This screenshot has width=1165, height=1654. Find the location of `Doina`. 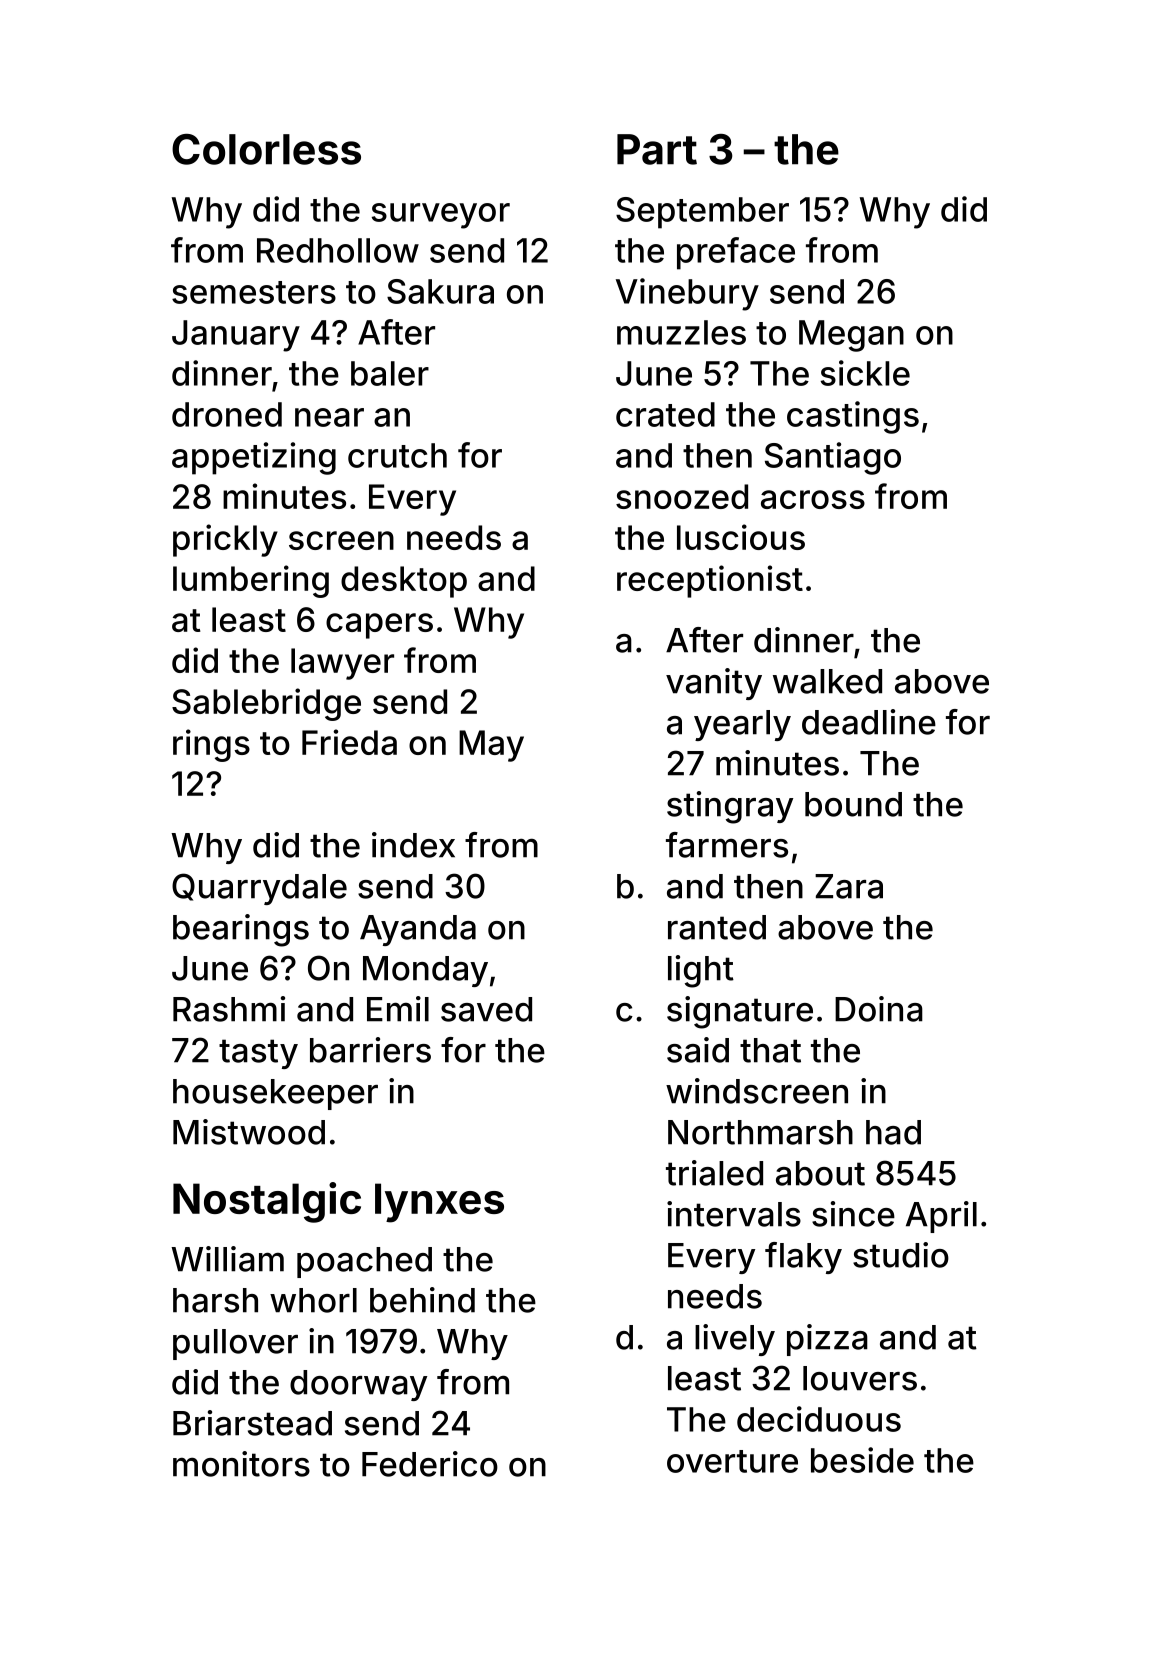

Doina is located at coordinates (879, 1009).
